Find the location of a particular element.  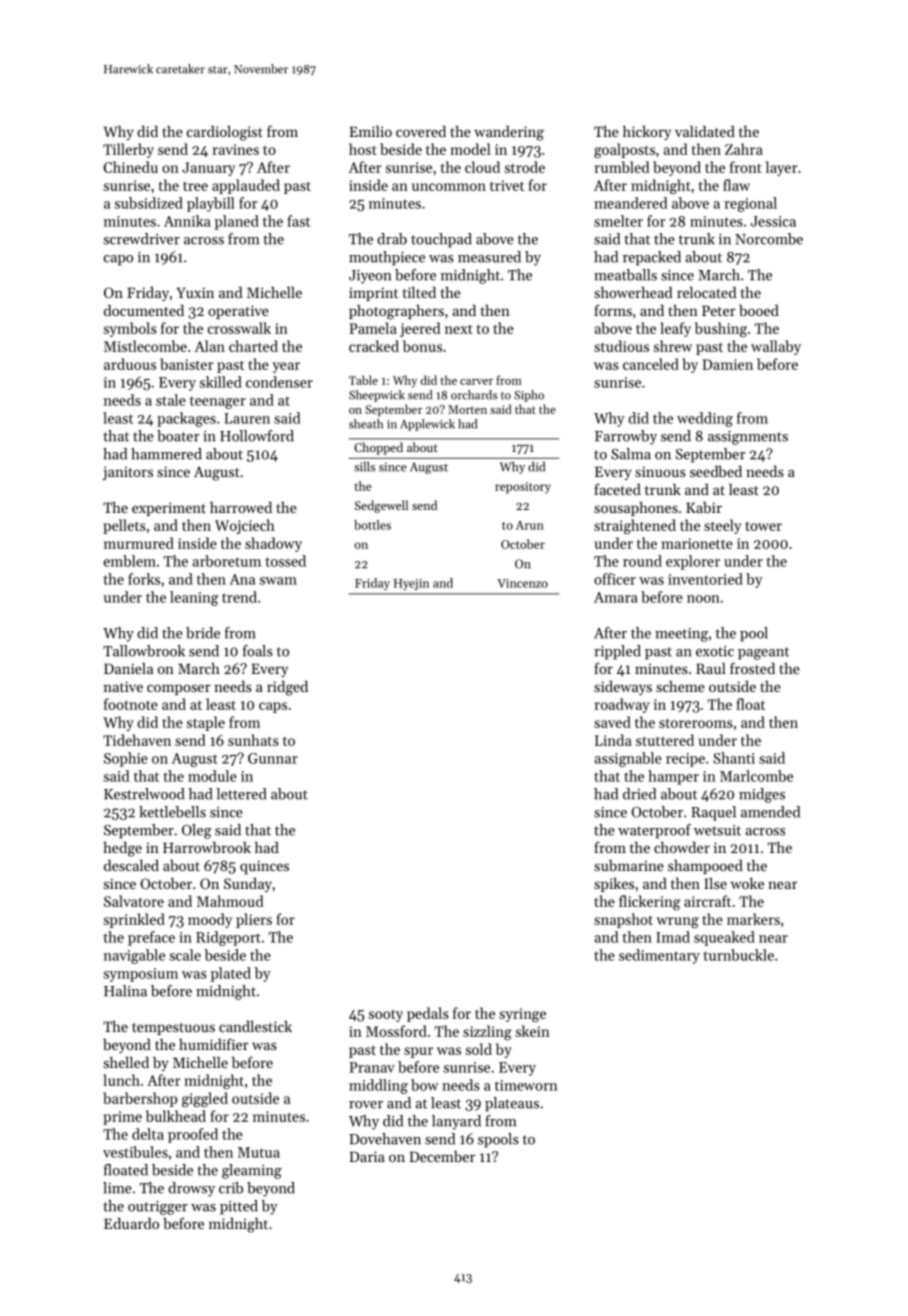

model is located at coordinates (471, 149).
